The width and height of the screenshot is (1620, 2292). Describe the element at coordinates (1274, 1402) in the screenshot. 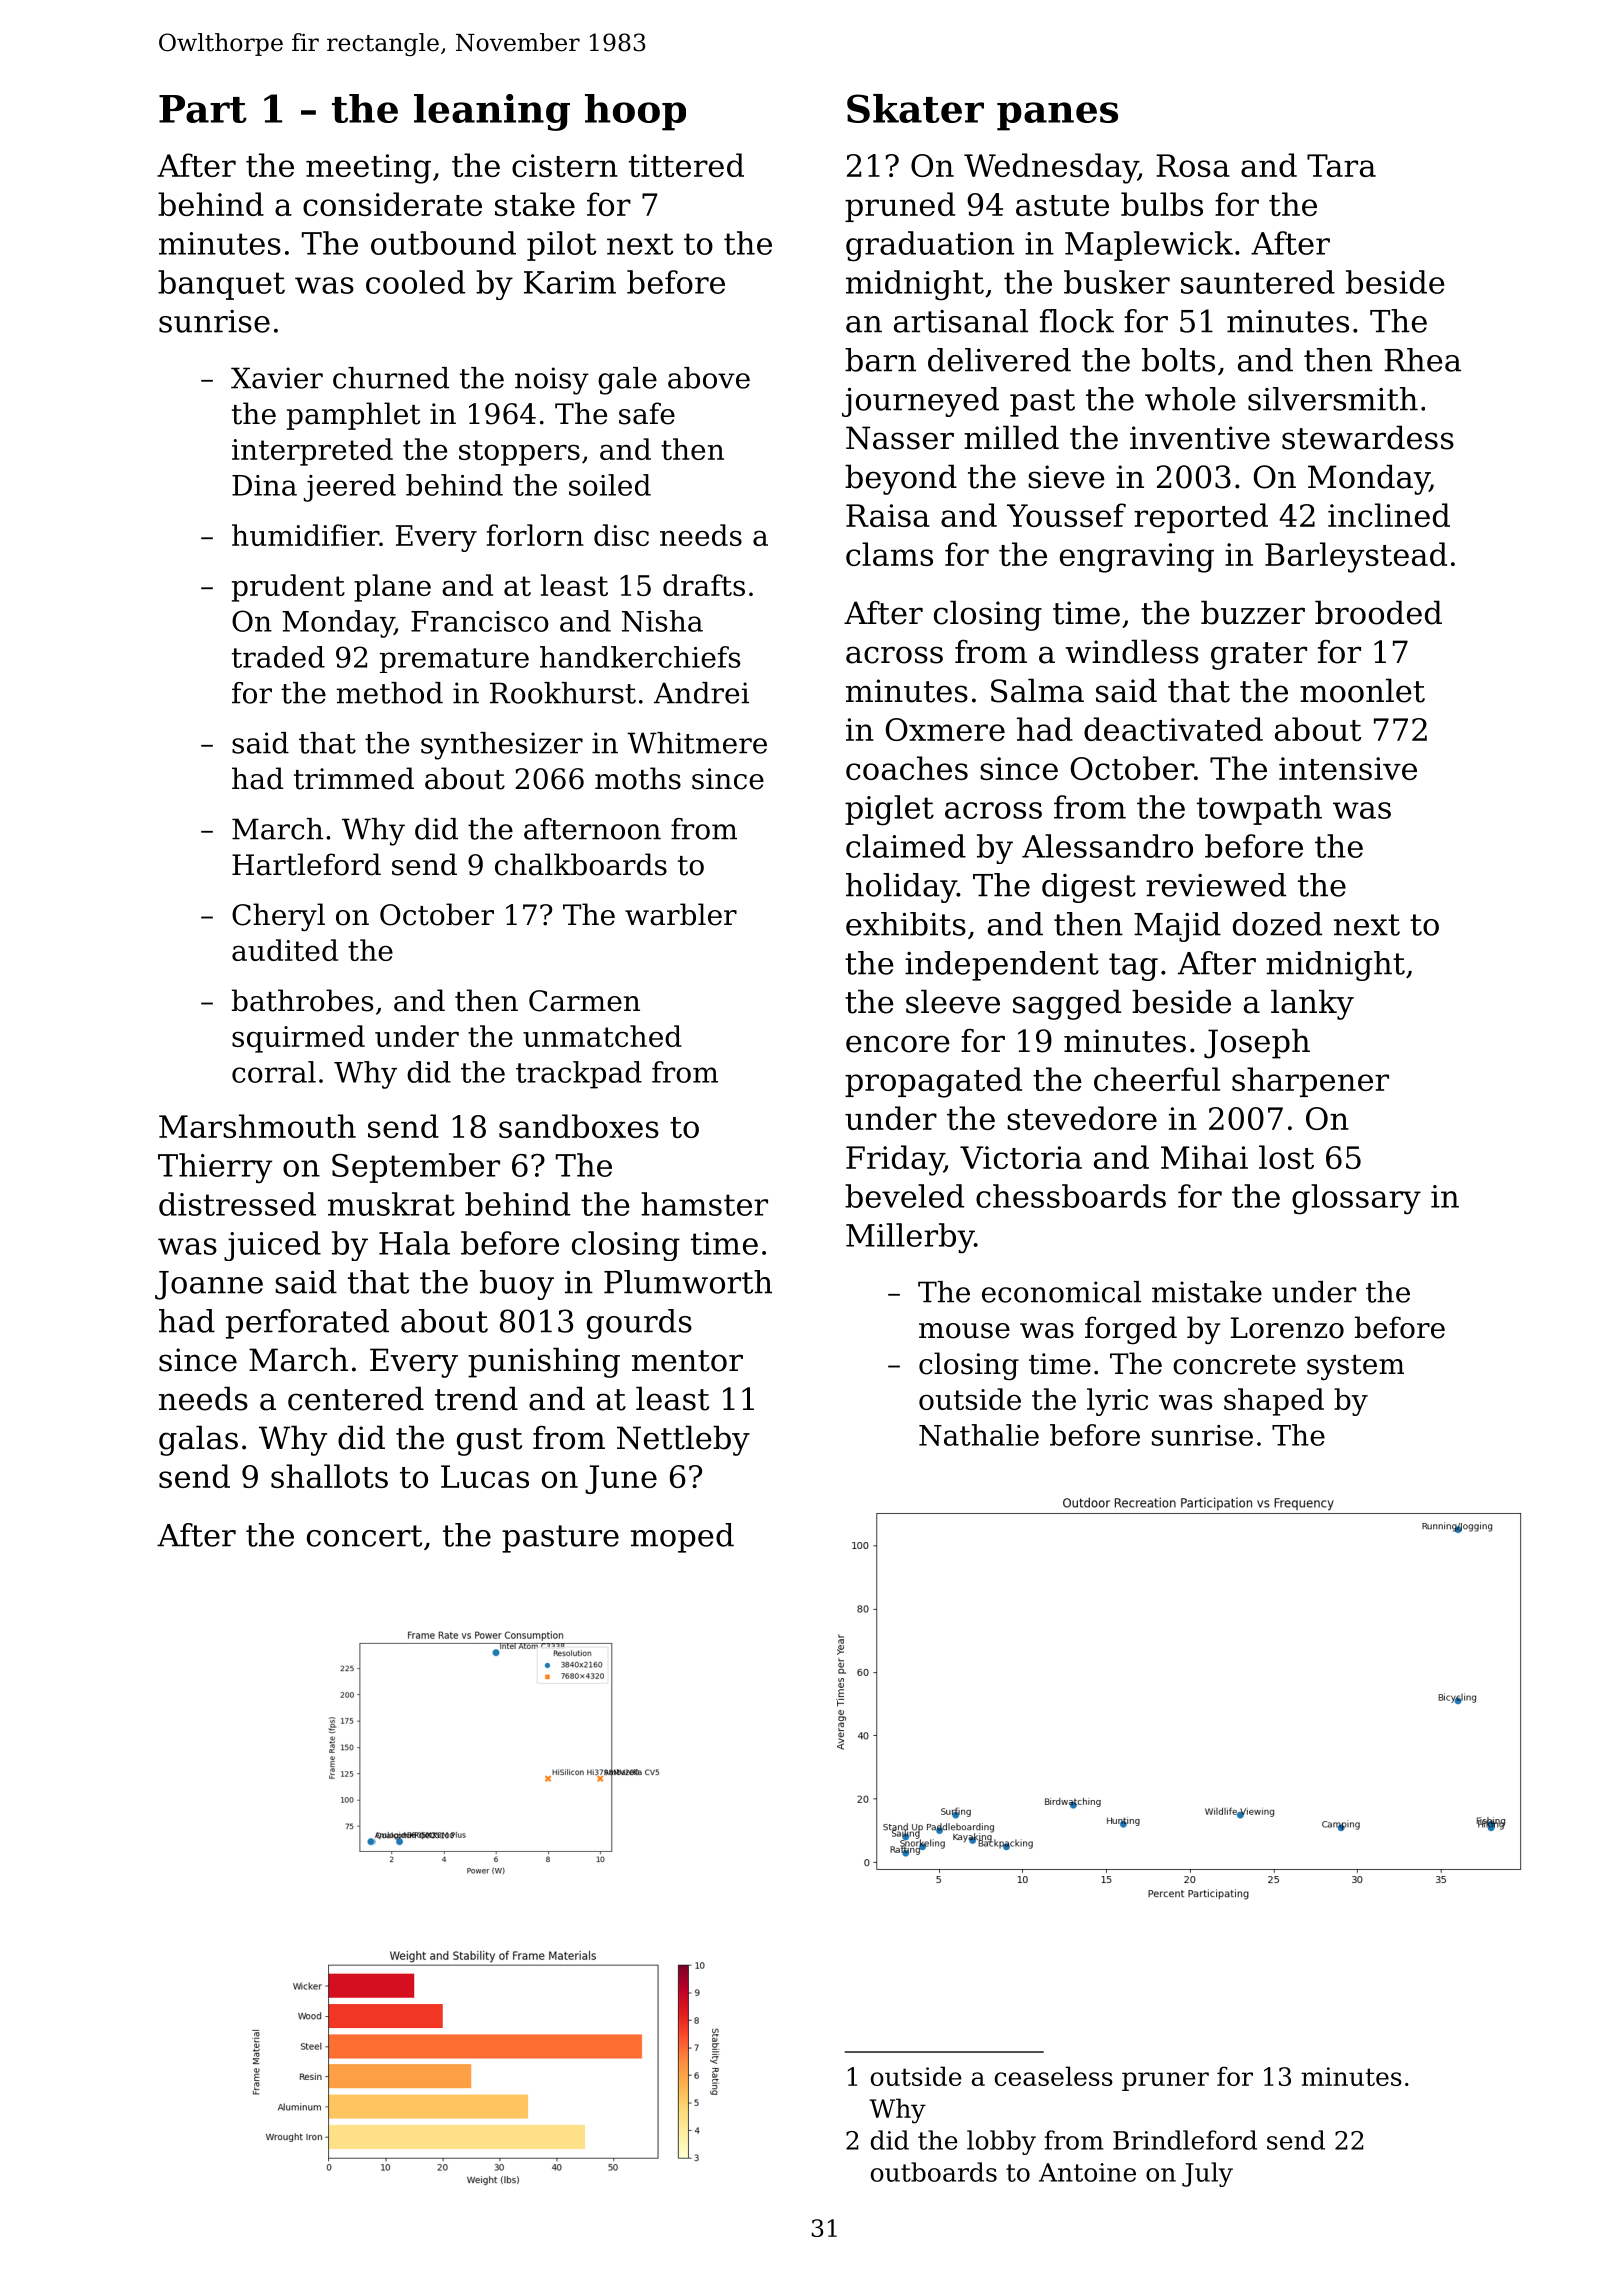

I see `shaped` at that location.
